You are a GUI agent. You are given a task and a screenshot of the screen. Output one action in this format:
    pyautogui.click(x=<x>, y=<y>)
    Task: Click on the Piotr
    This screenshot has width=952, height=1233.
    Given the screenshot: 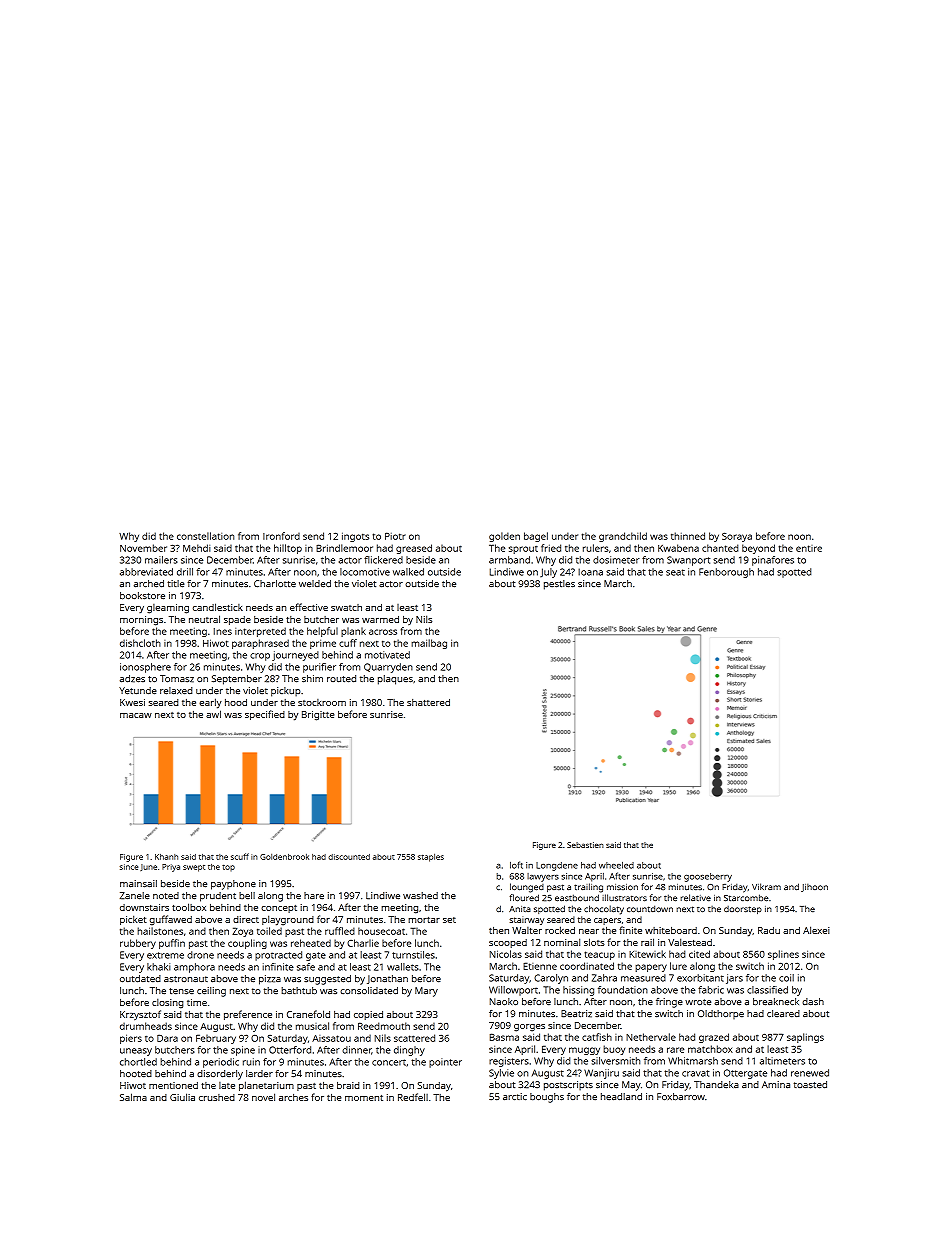 What is the action you would take?
    pyautogui.click(x=395, y=536)
